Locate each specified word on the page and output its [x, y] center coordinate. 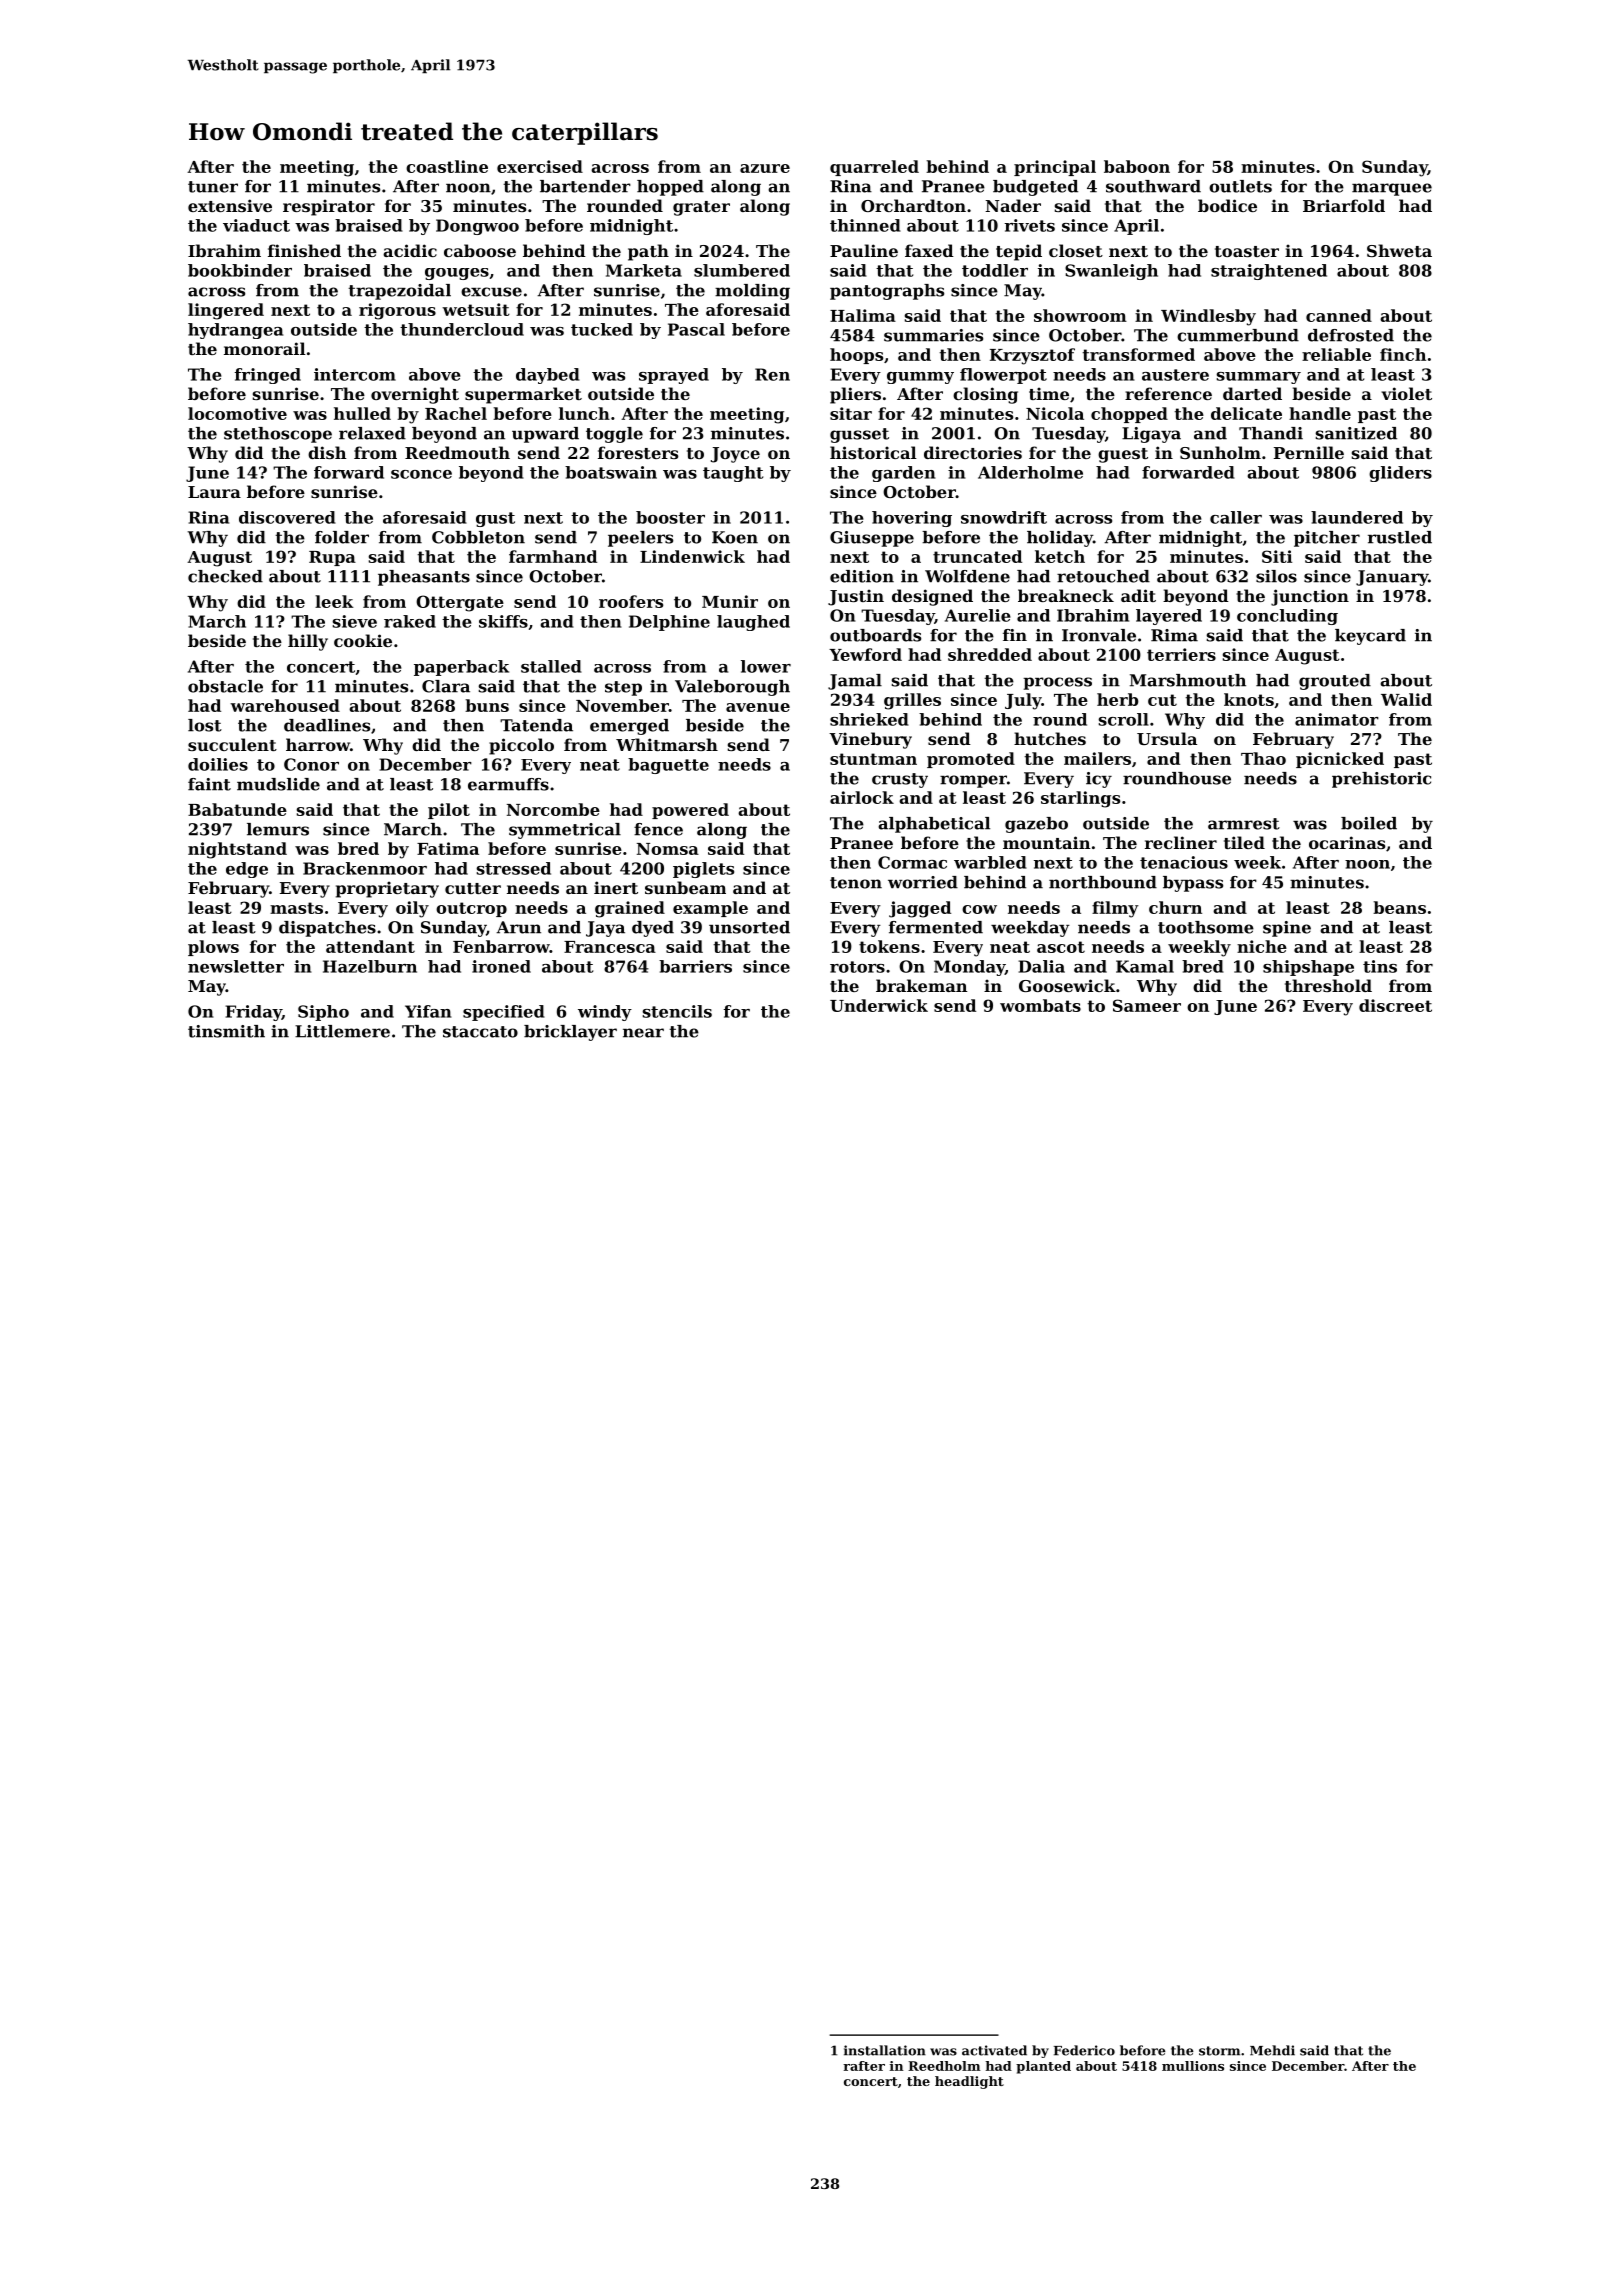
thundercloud [462, 329]
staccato [480, 1032]
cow [979, 909]
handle [1320, 413]
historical [873, 452]
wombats [1040, 1005]
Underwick [879, 1005]
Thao [1263, 758]
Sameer [1147, 1005]
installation [885, 2050]
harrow [318, 744]
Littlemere [342, 1031]
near [643, 1033]
